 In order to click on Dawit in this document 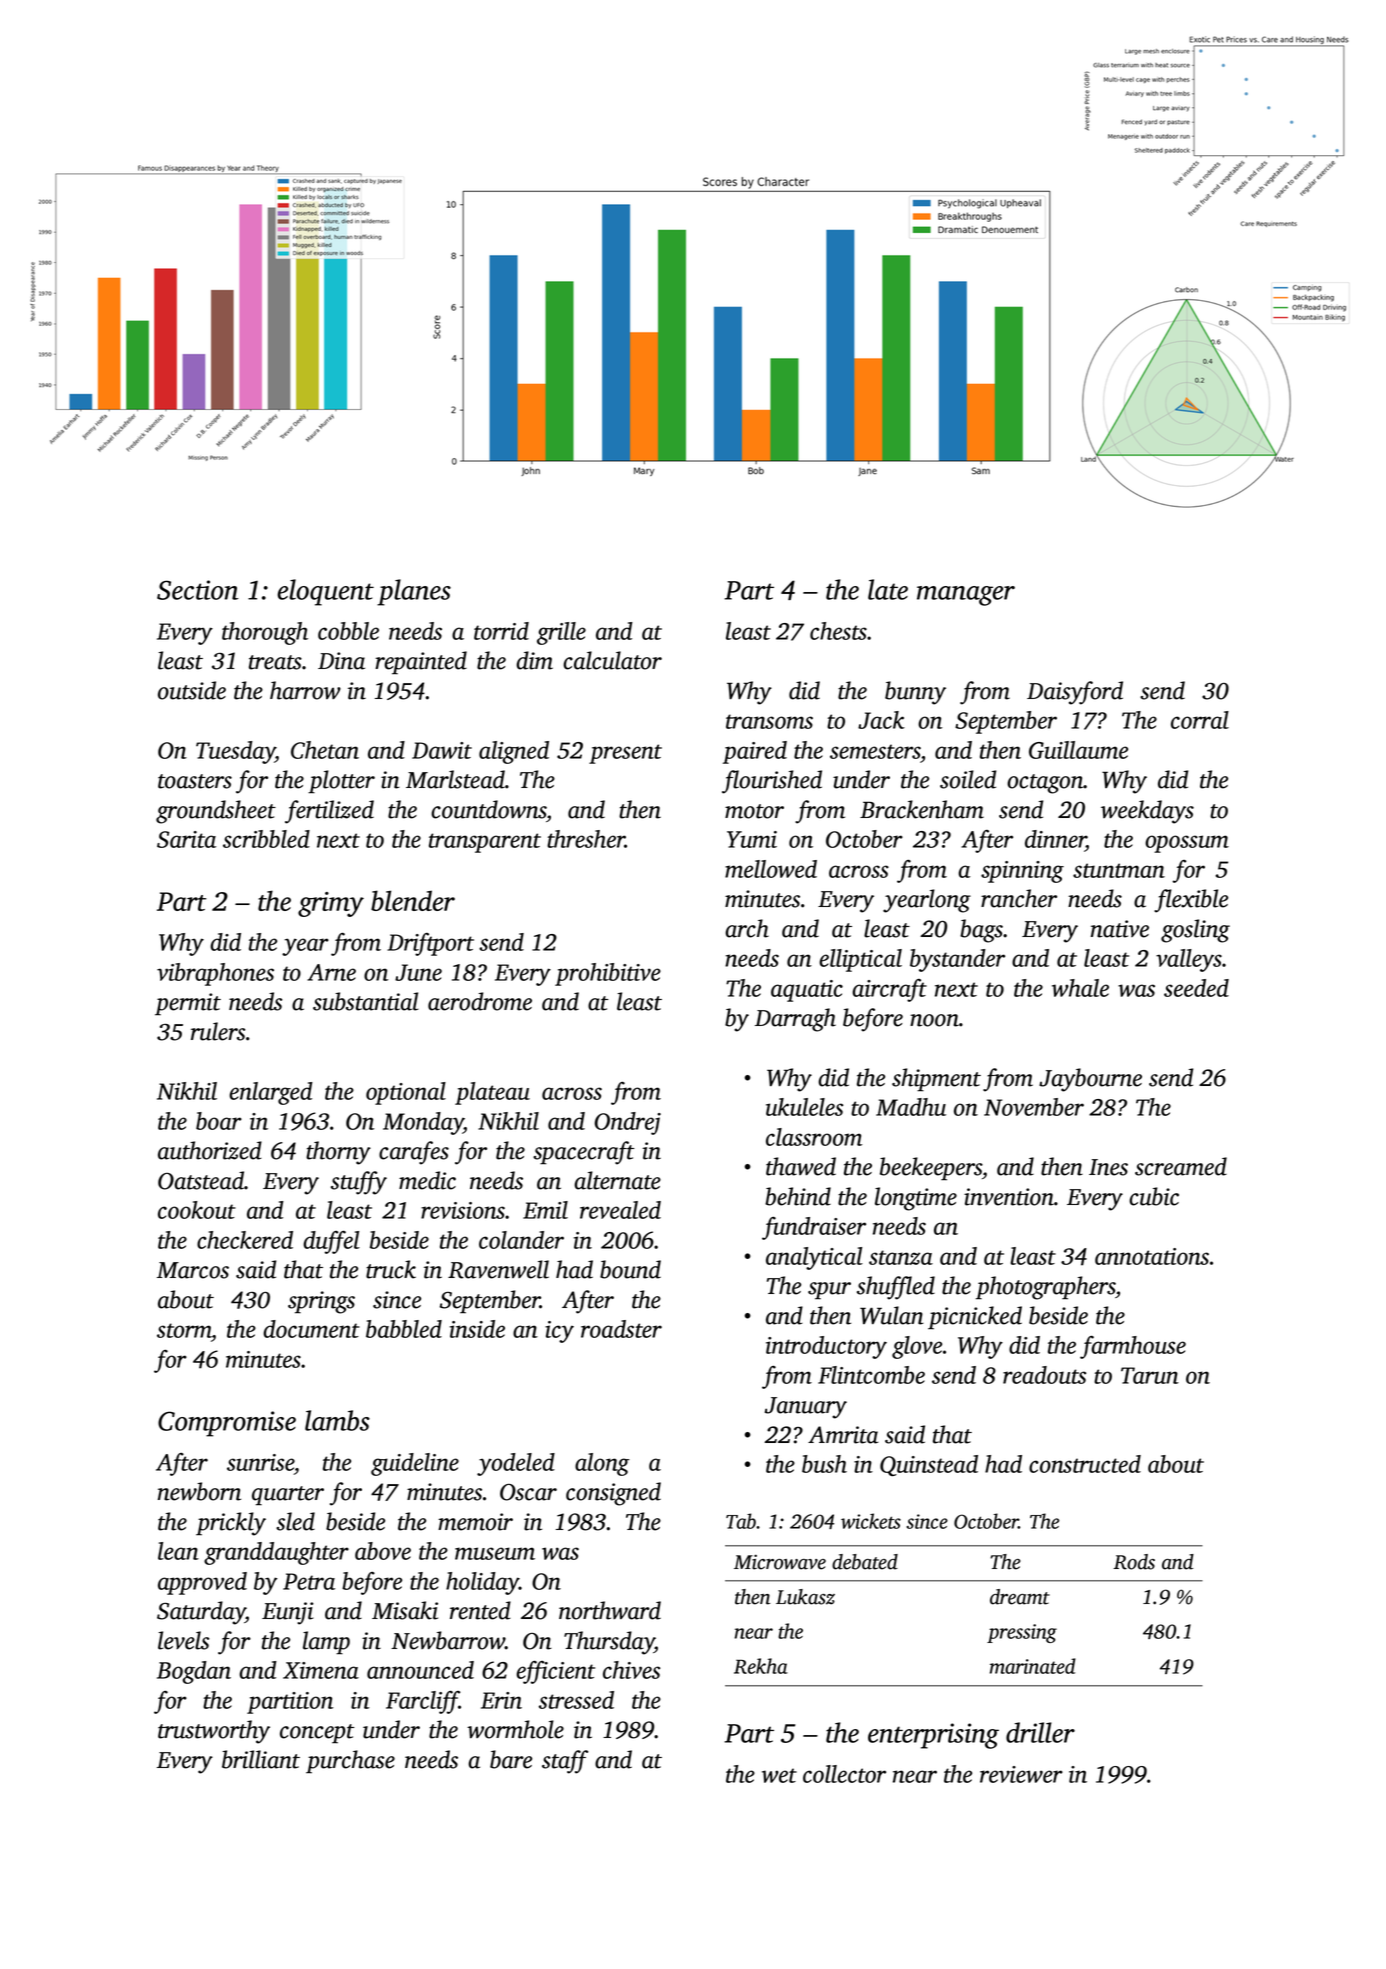, I will do `click(442, 750)`.
